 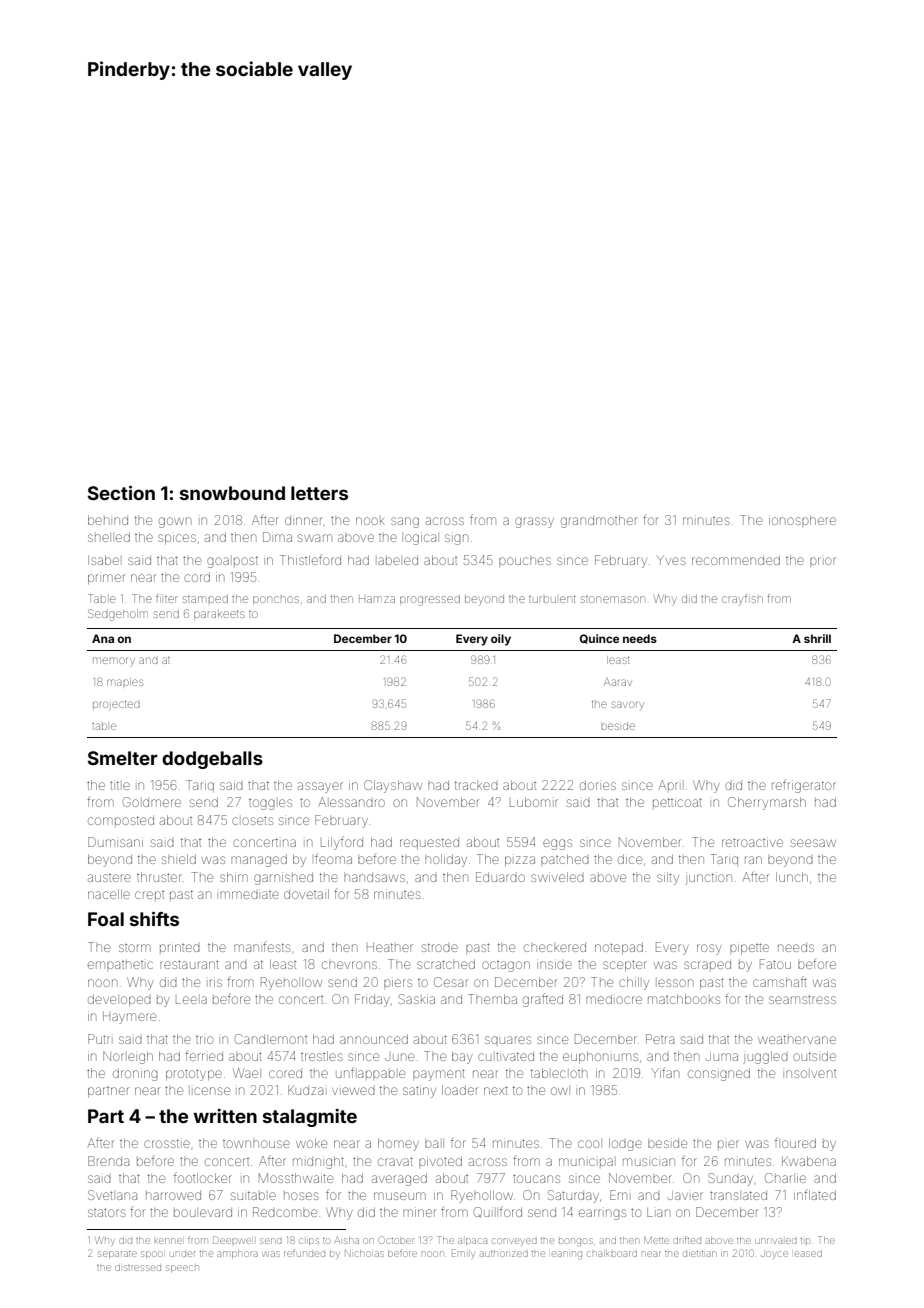 I want to click on grandmother, so click(x=599, y=521).
